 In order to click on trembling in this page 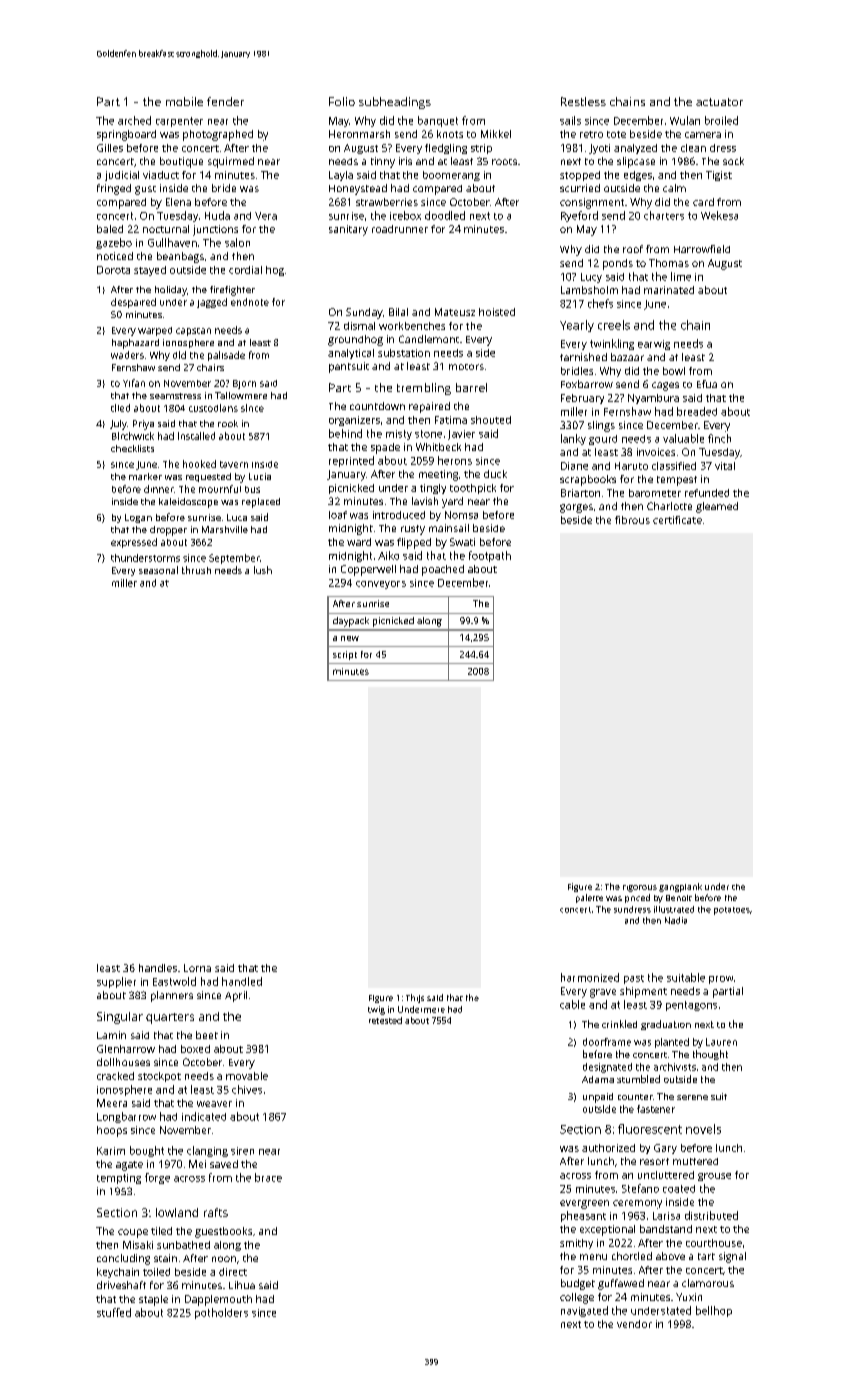, I will do `click(424, 389)`.
